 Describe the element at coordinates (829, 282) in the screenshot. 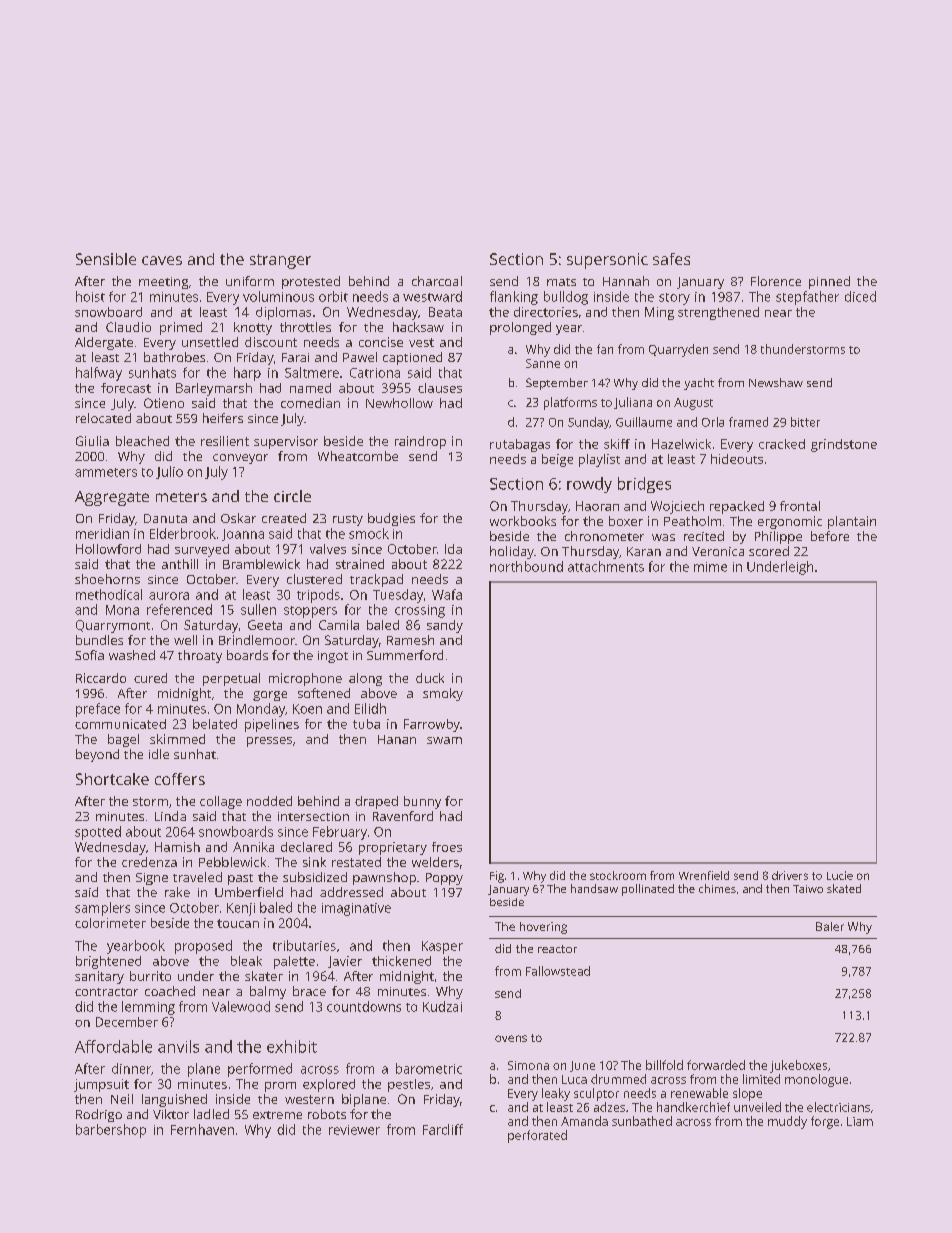

I see `pinned` at that location.
